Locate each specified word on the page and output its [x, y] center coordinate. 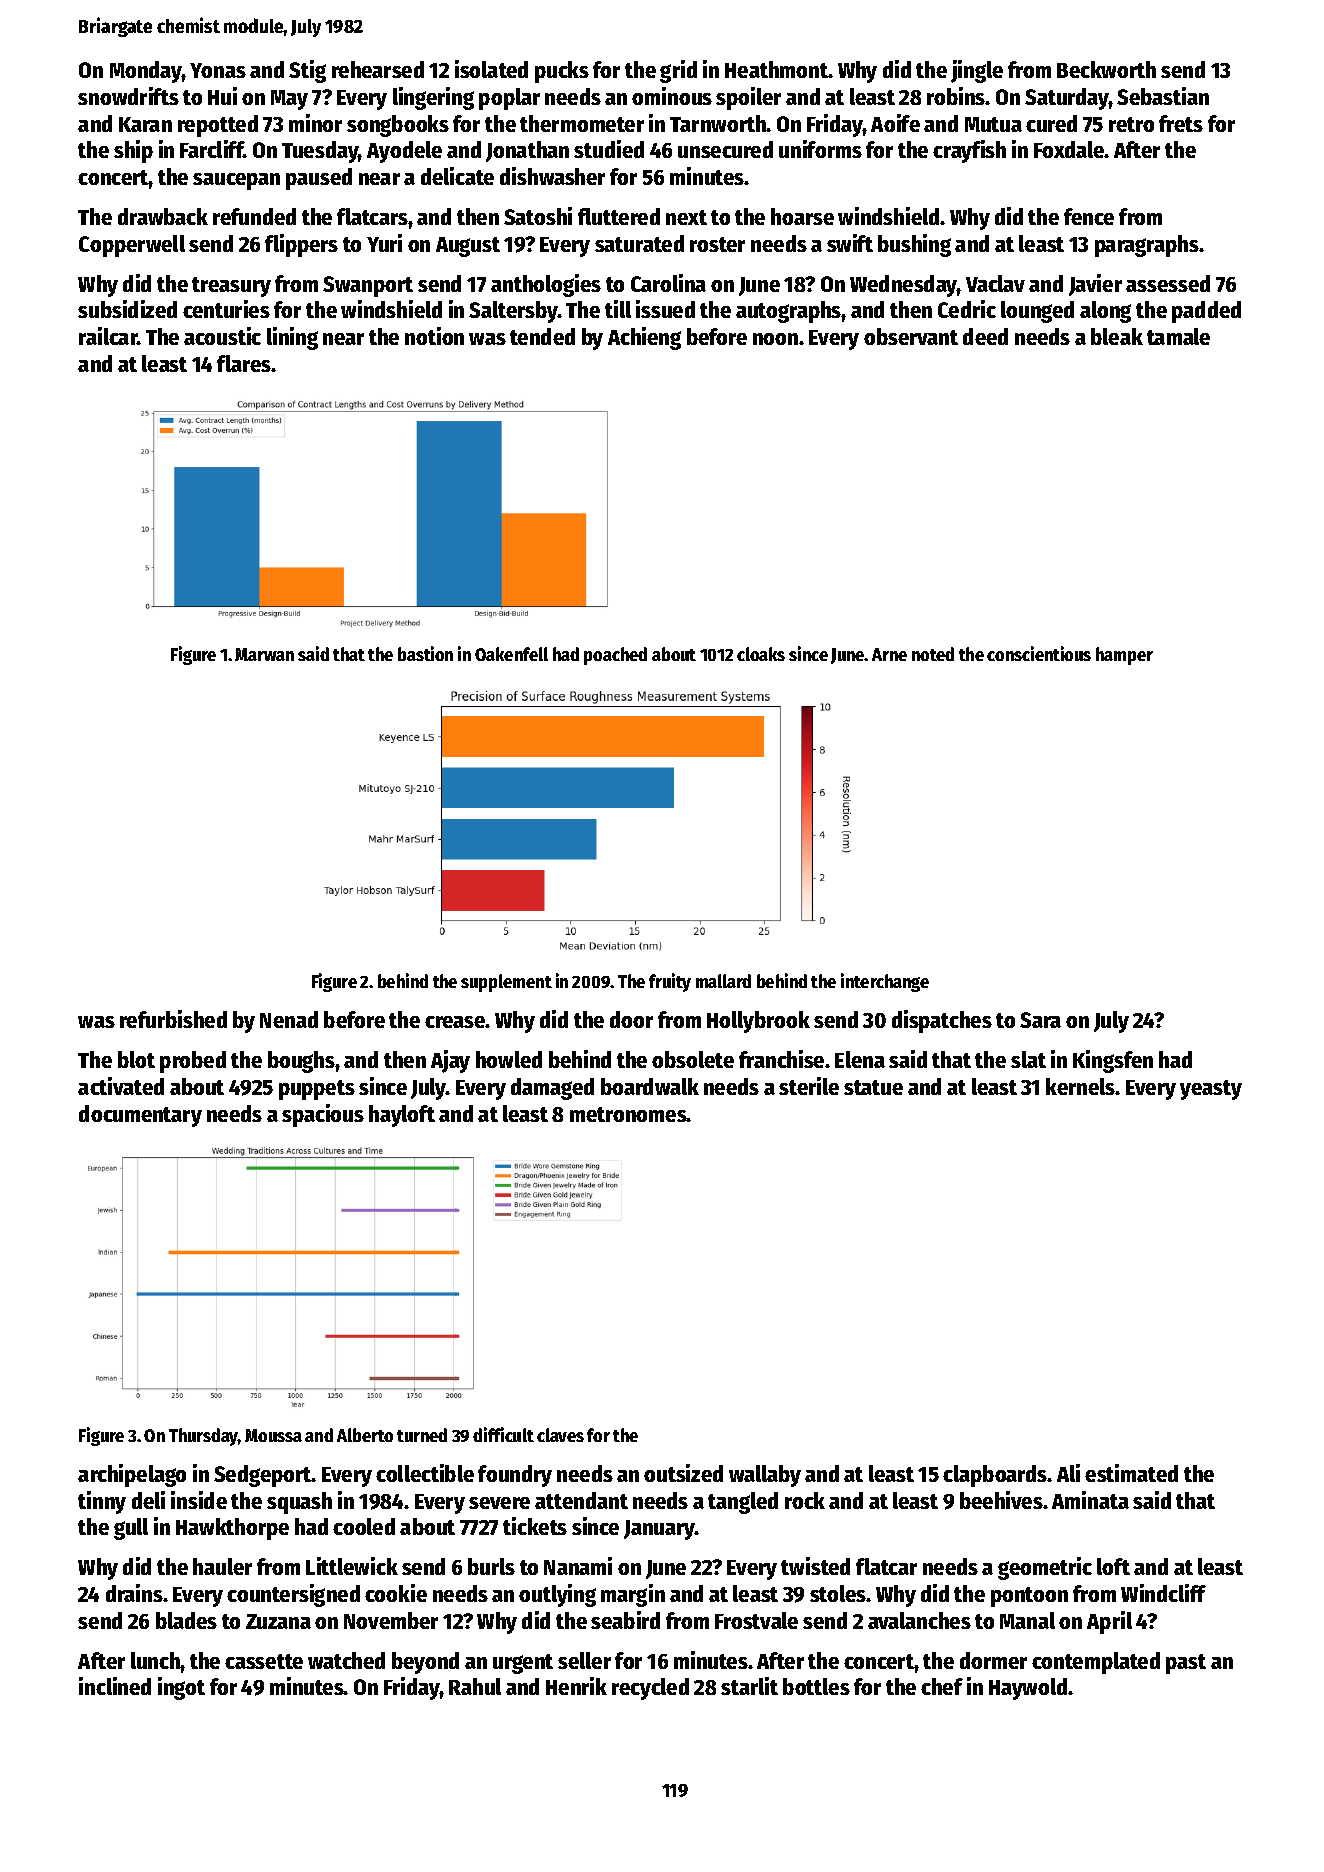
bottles [816, 1686]
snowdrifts [128, 96]
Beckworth [1106, 69]
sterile [809, 1086]
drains [134, 1593]
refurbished [173, 1019]
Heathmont [777, 69]
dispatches [942, 1021]
